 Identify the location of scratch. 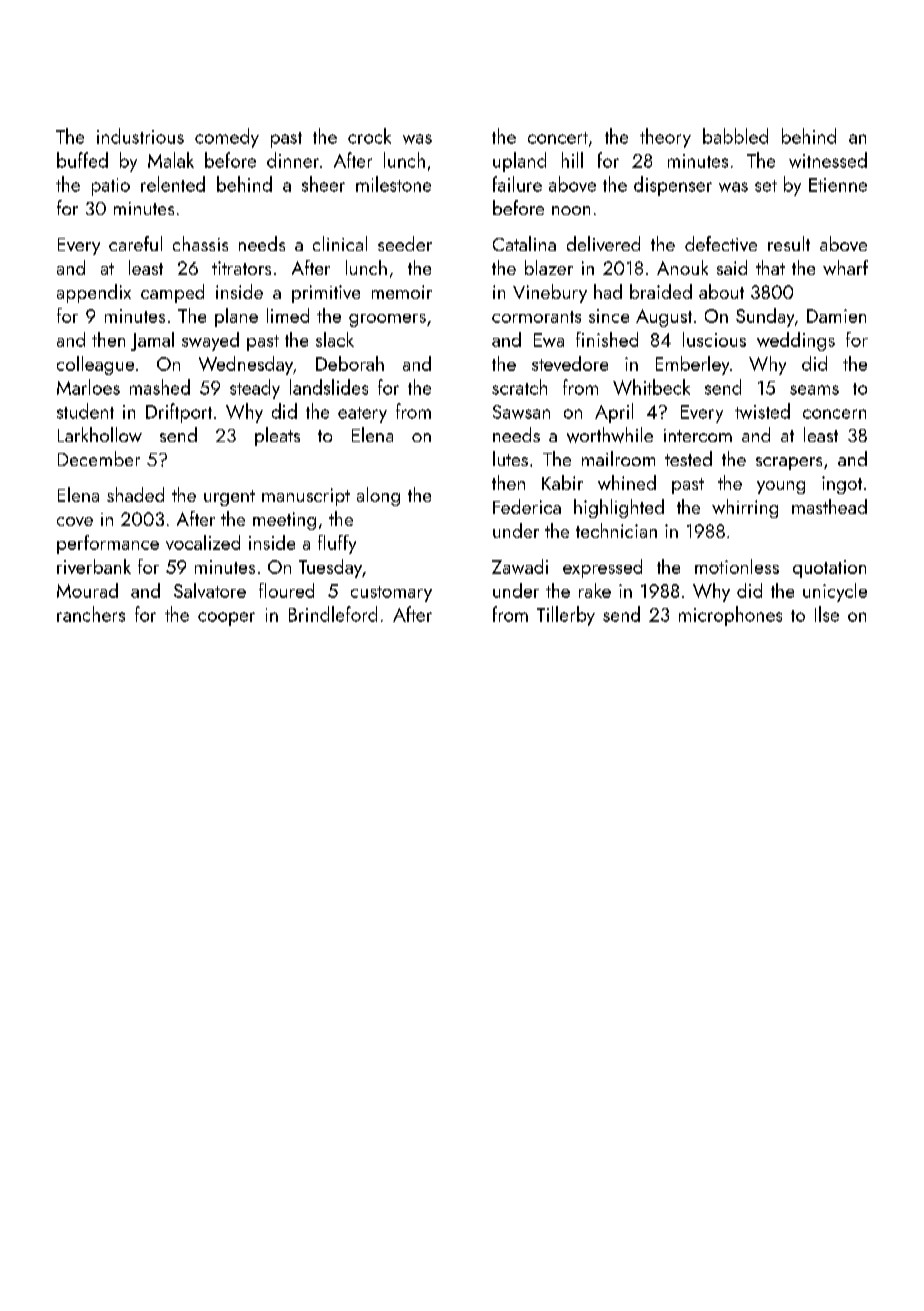
(519, 387).
